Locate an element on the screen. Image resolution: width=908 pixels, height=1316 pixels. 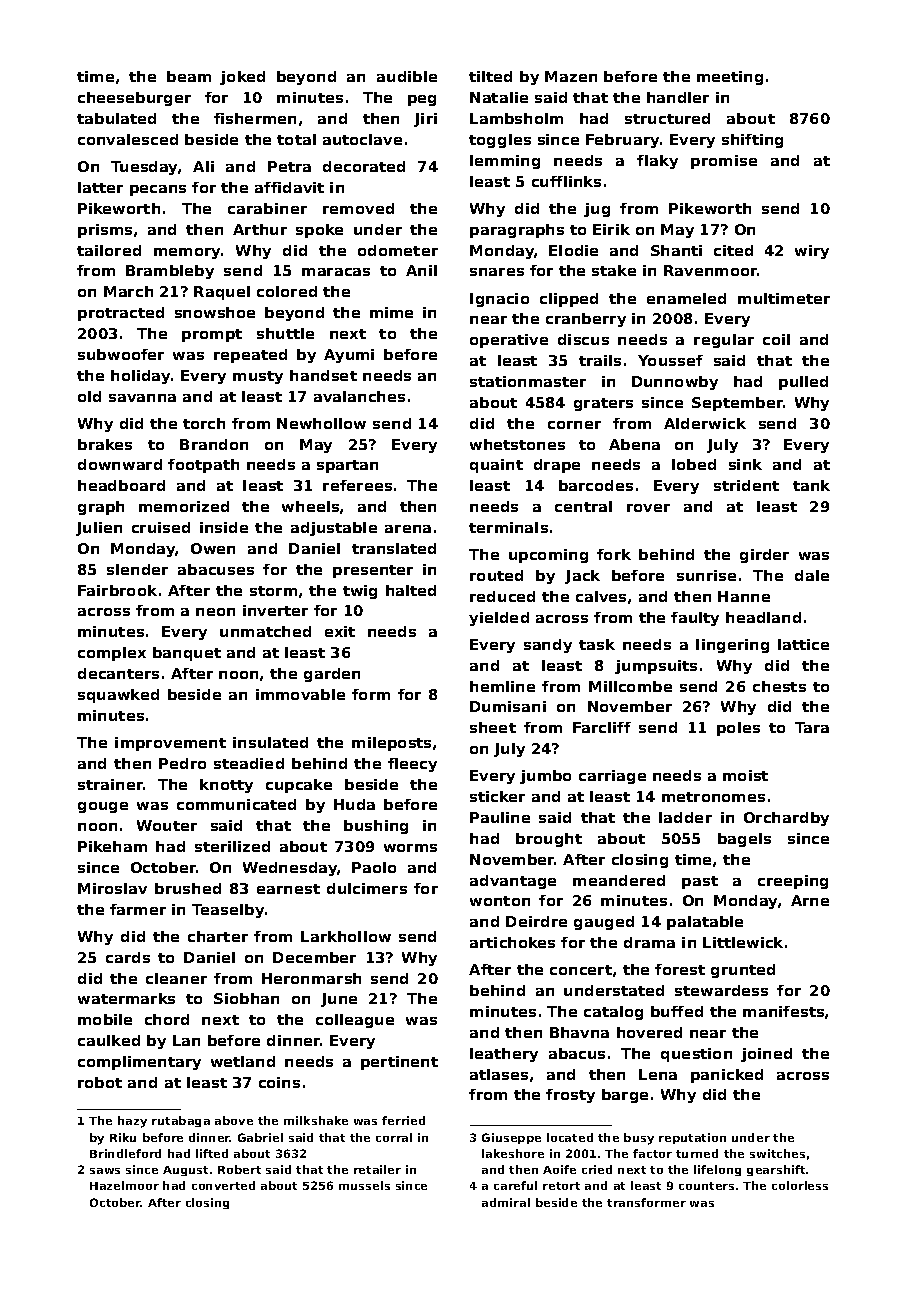
repeated is located at coordinates (250, 356).
